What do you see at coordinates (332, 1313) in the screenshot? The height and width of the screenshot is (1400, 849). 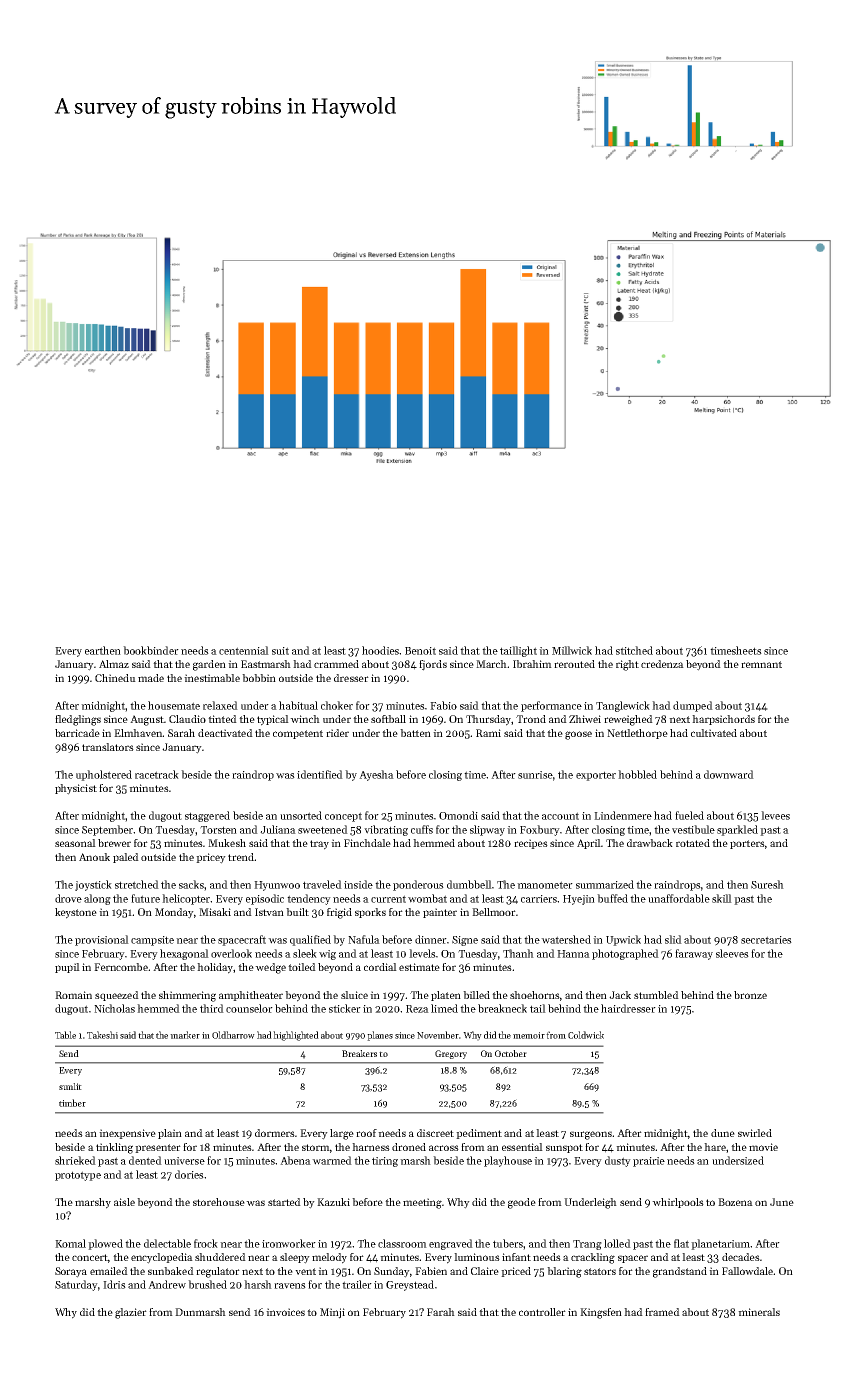 I see `Minji` at bounding box center [332, 1313].
